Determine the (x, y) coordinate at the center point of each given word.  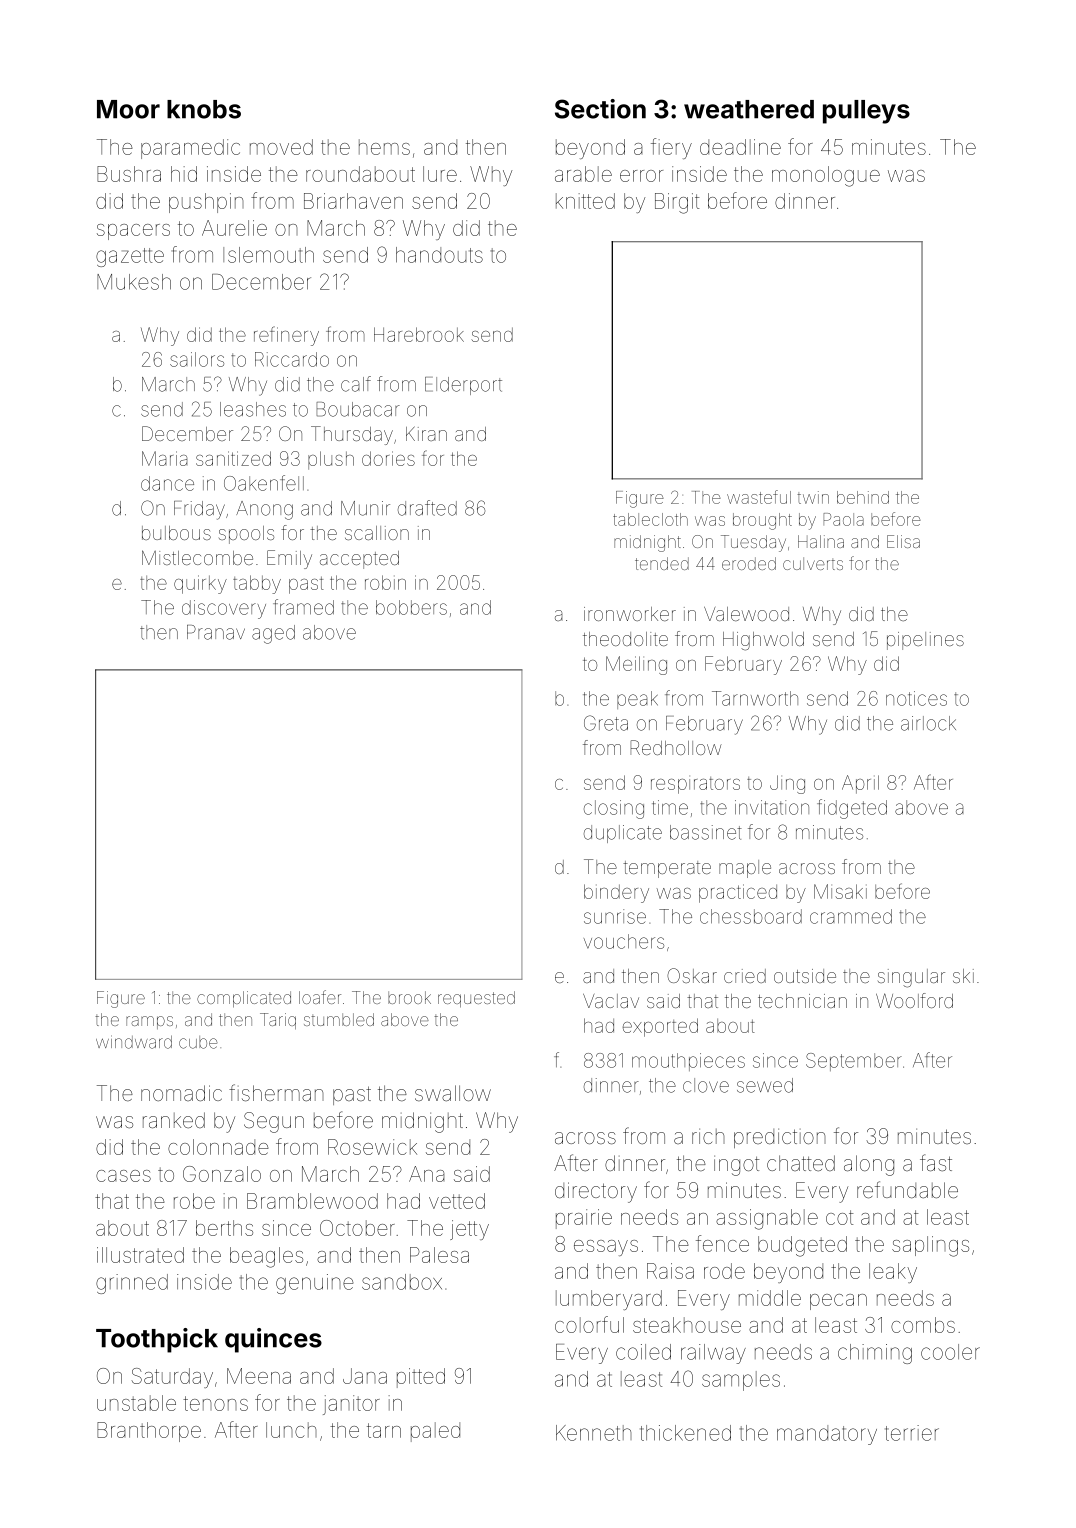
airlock (928, 723)
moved (281, 147)
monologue (826, 176)
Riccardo (292, 359)
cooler (950, 1352)
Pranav (216, 632)
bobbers (411, 607)
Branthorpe (149, 1432)
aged (273, 634)
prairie (584, 1219)
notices (916, 698)
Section (600, 109)
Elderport (463, 386)
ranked (174, 1120)
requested (476, 999)
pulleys (866, 112)
